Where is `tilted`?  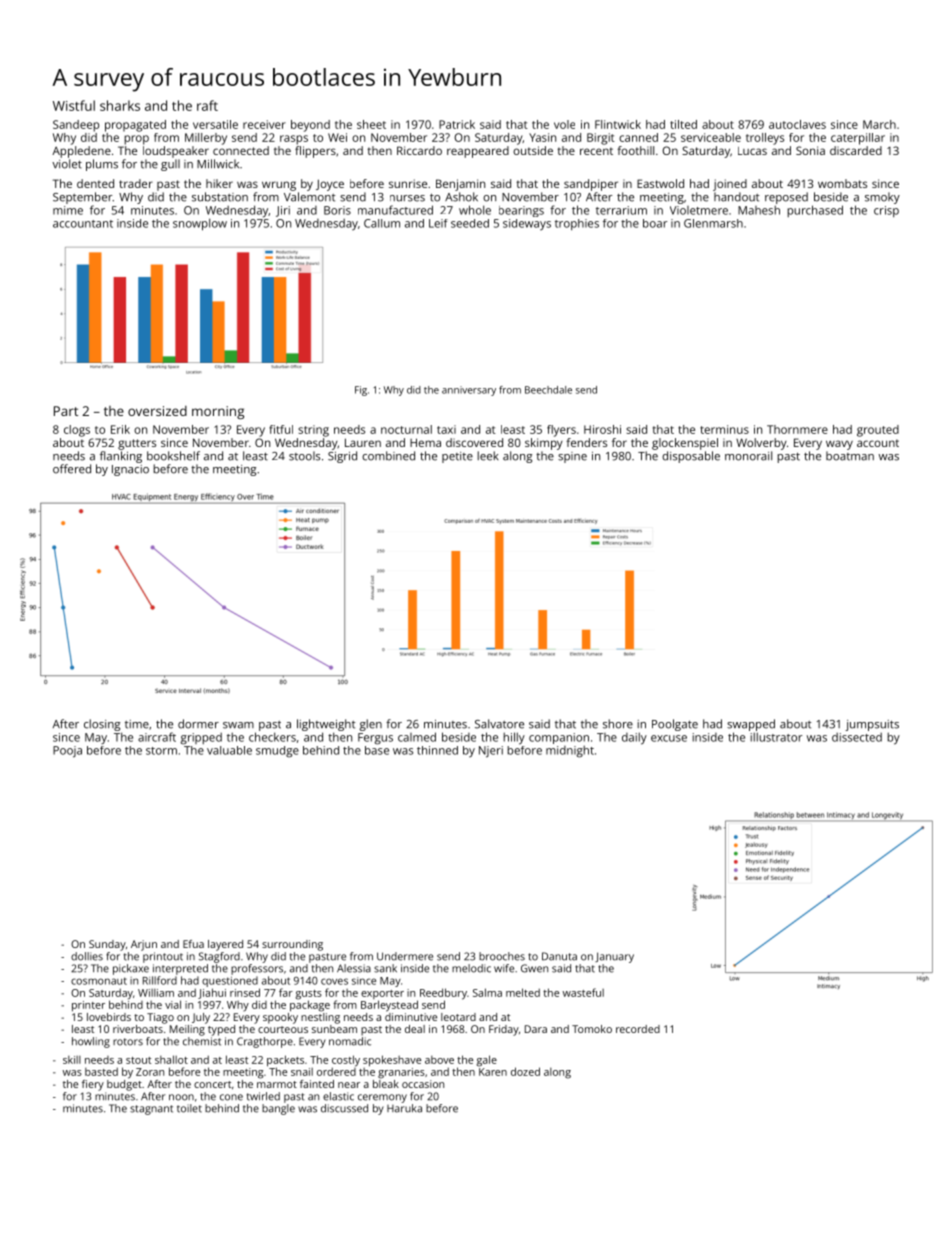
tilted is located at coordinates (683, 124).
